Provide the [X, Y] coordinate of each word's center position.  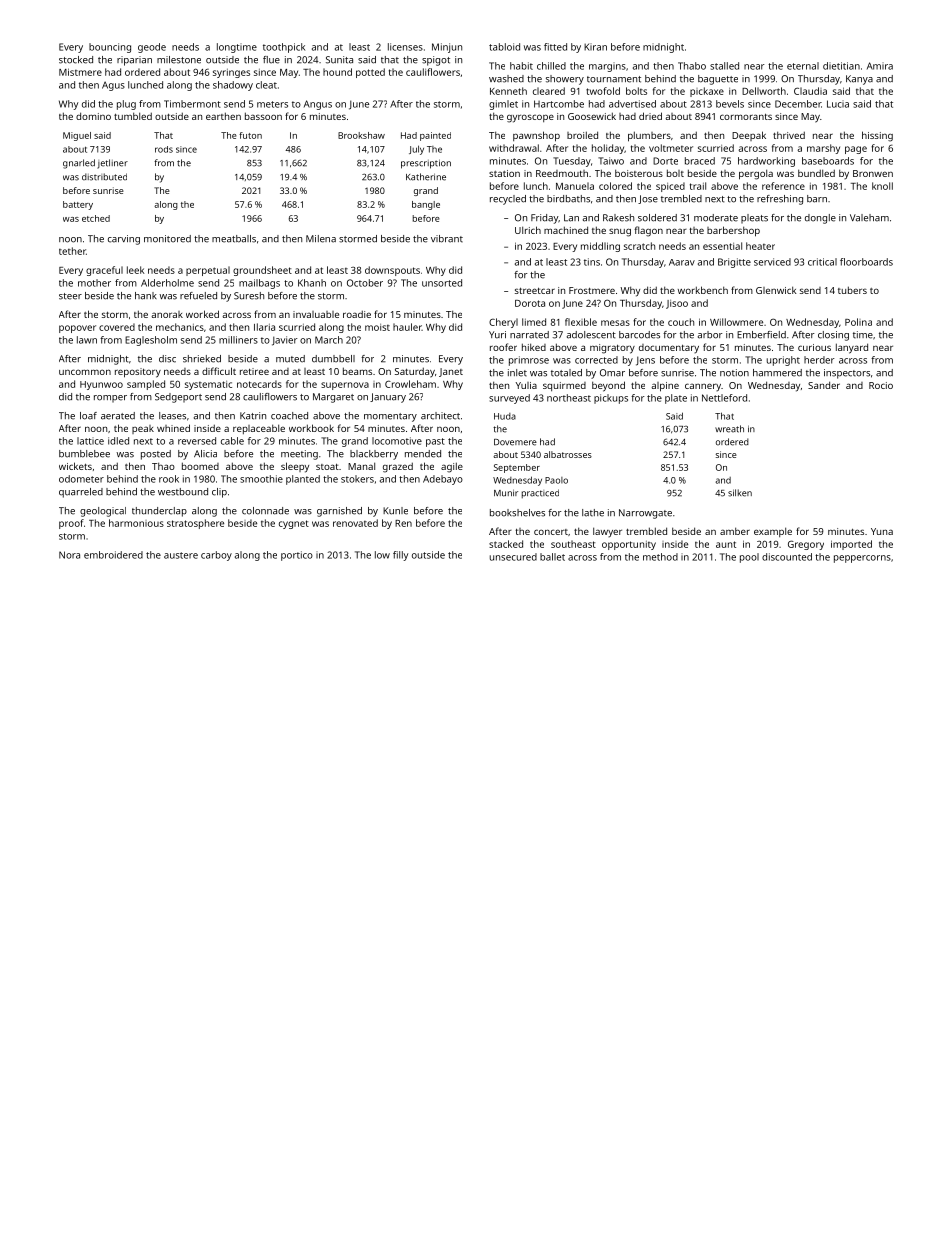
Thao [163, 466]
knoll [882, 186]
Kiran [595, 47]
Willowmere [736, 322]
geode [152, 48]
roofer [503, 347]
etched [96, 218]
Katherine [426, 177]
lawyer [607, 532]
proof [71, 524]
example [773, 532]
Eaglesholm [151, 341]
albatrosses [568, 454]
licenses [405, 47]
